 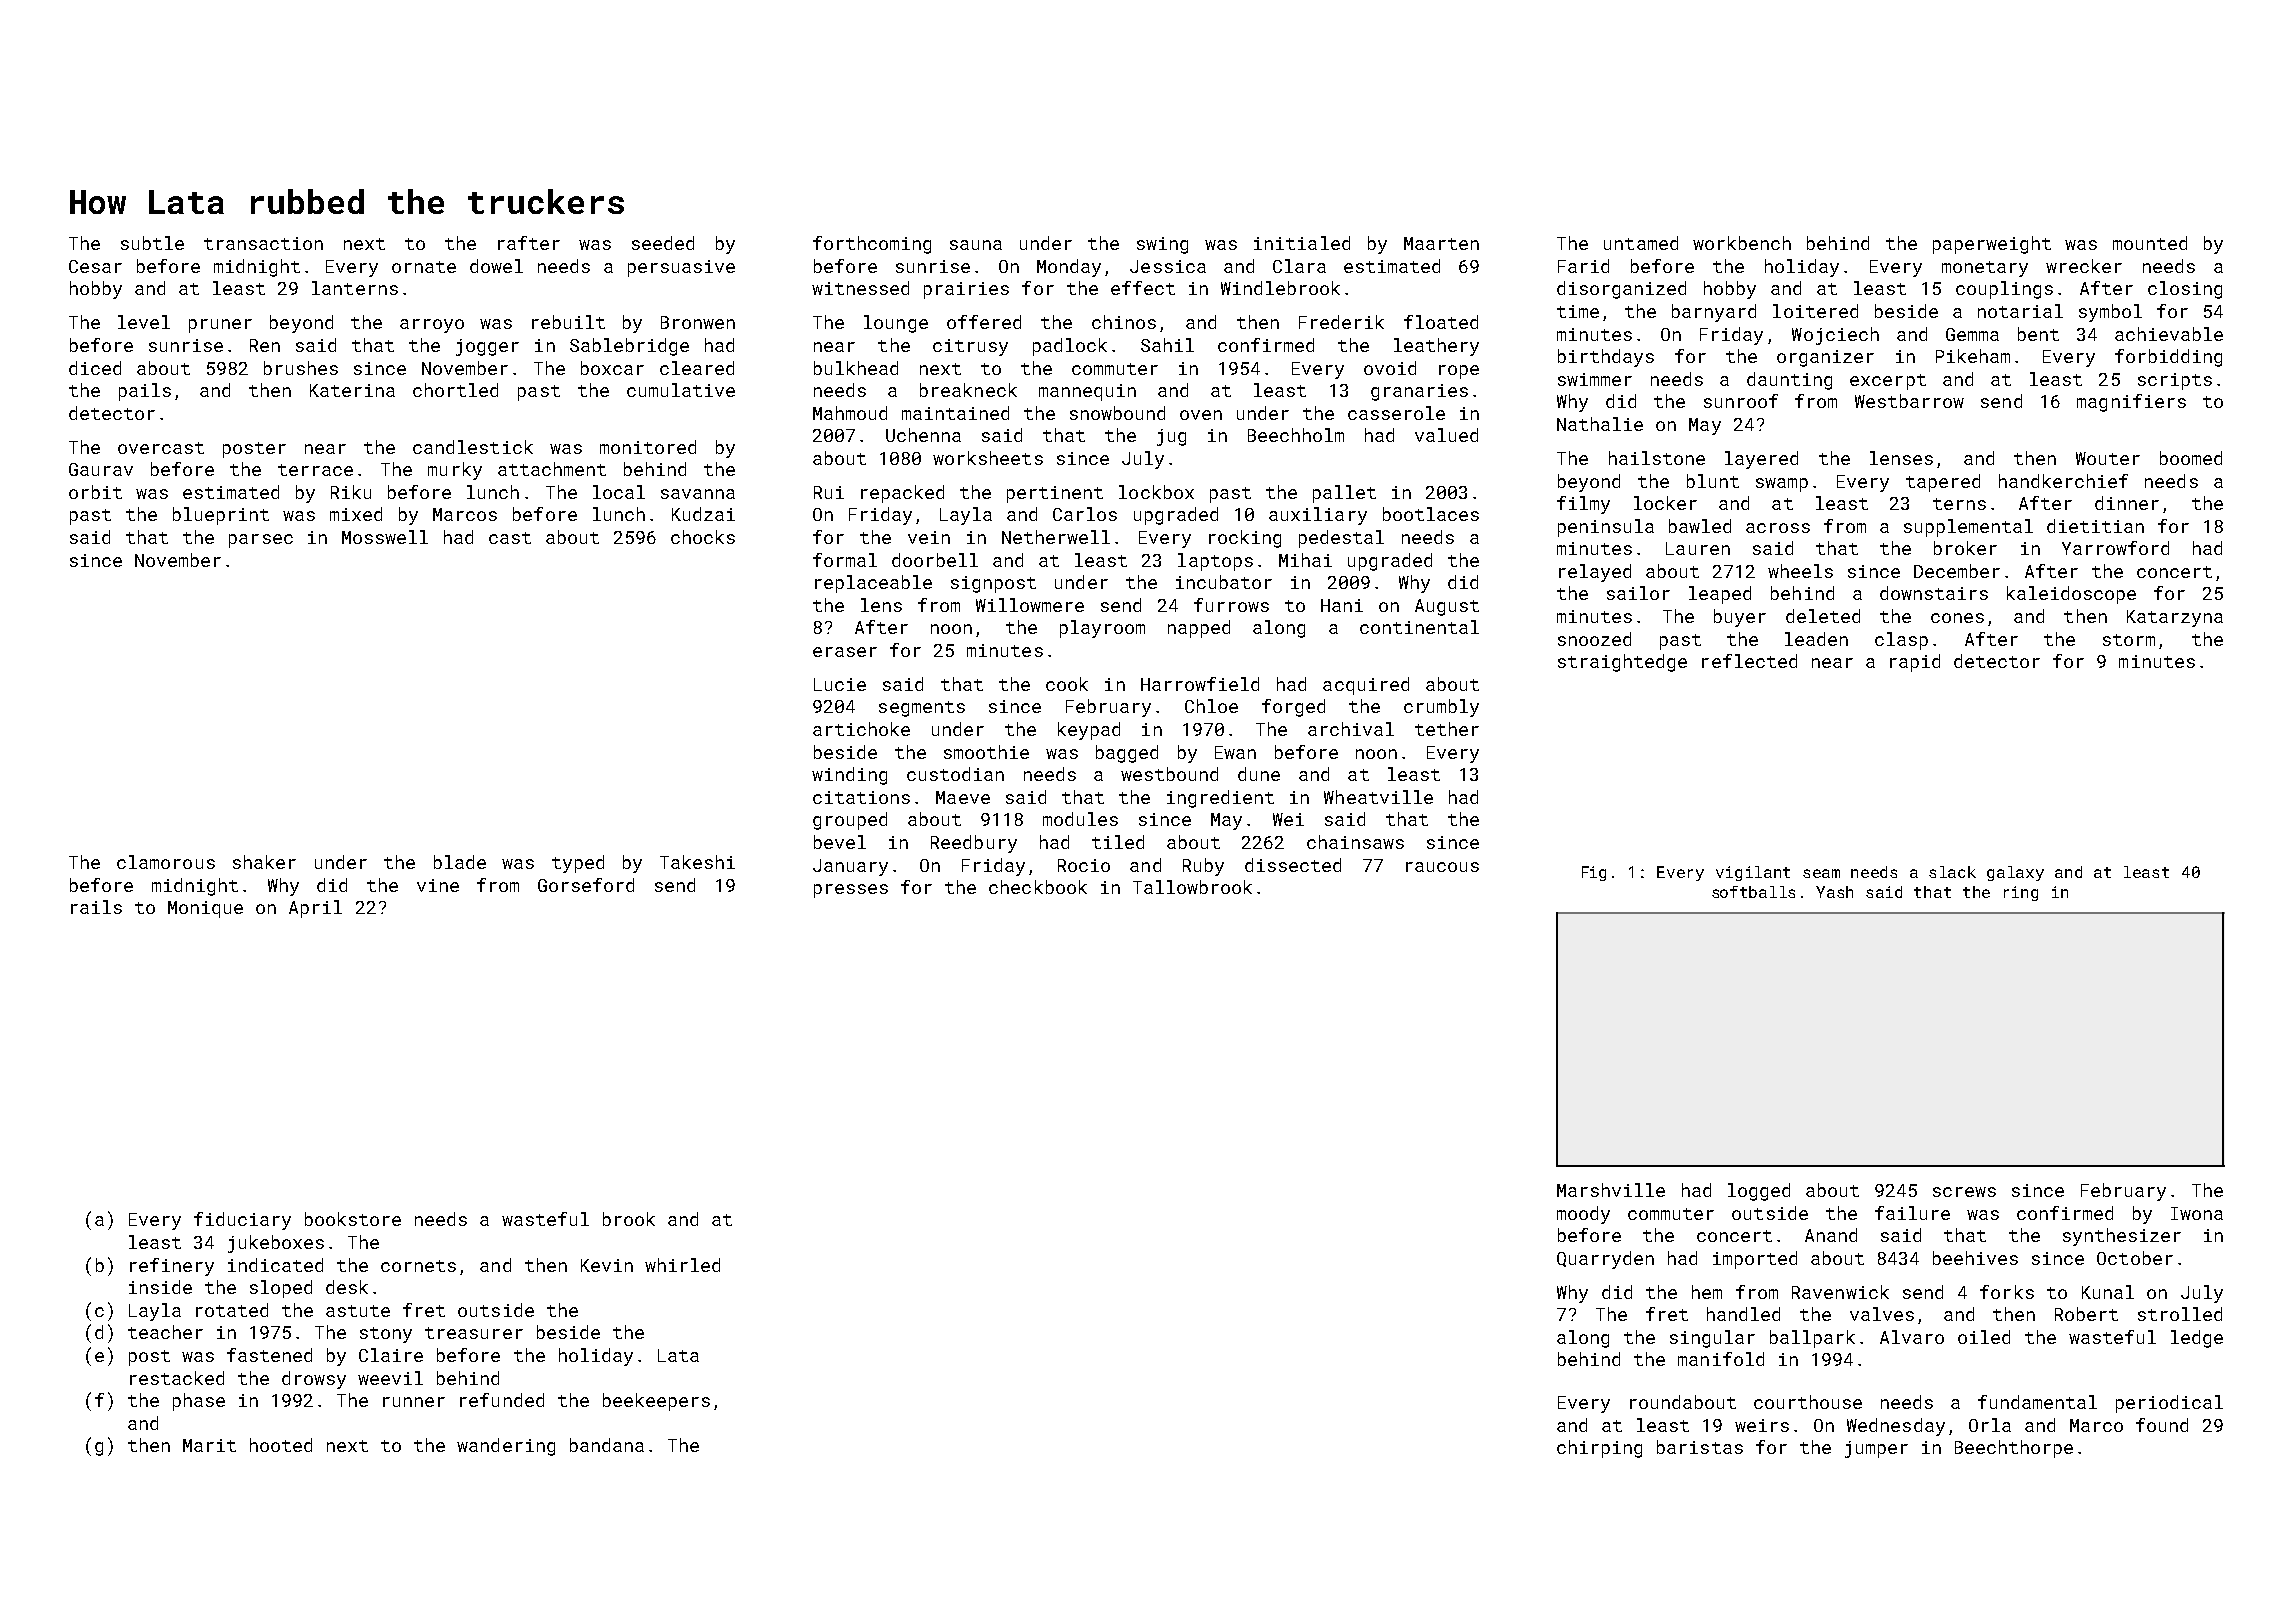 What do you see at coordinates (177, 1378) in the document?
I see `restacked` at bounding box center [177, 1378].
